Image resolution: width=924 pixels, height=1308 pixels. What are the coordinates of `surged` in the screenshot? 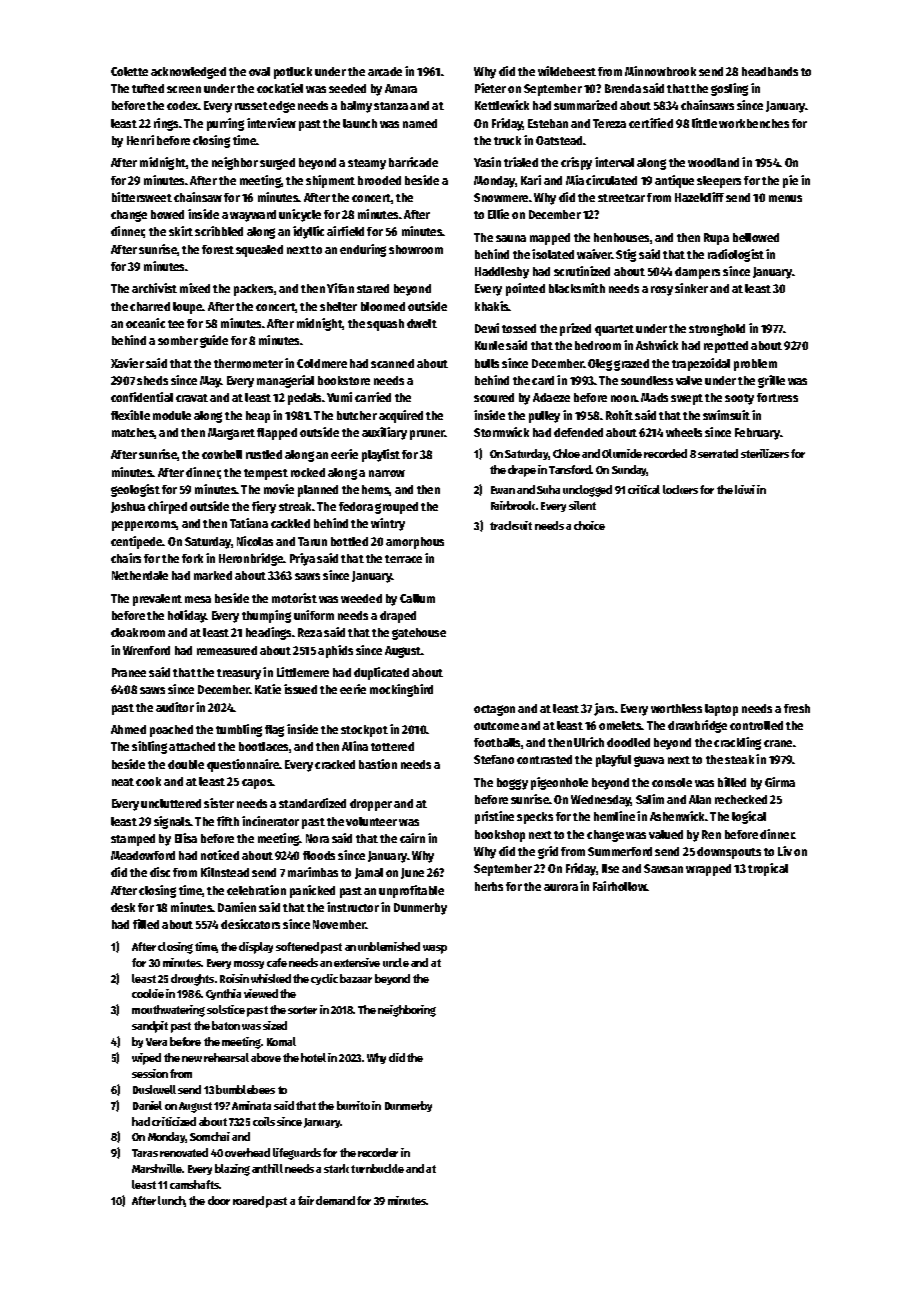 It's located at (277, 164).
